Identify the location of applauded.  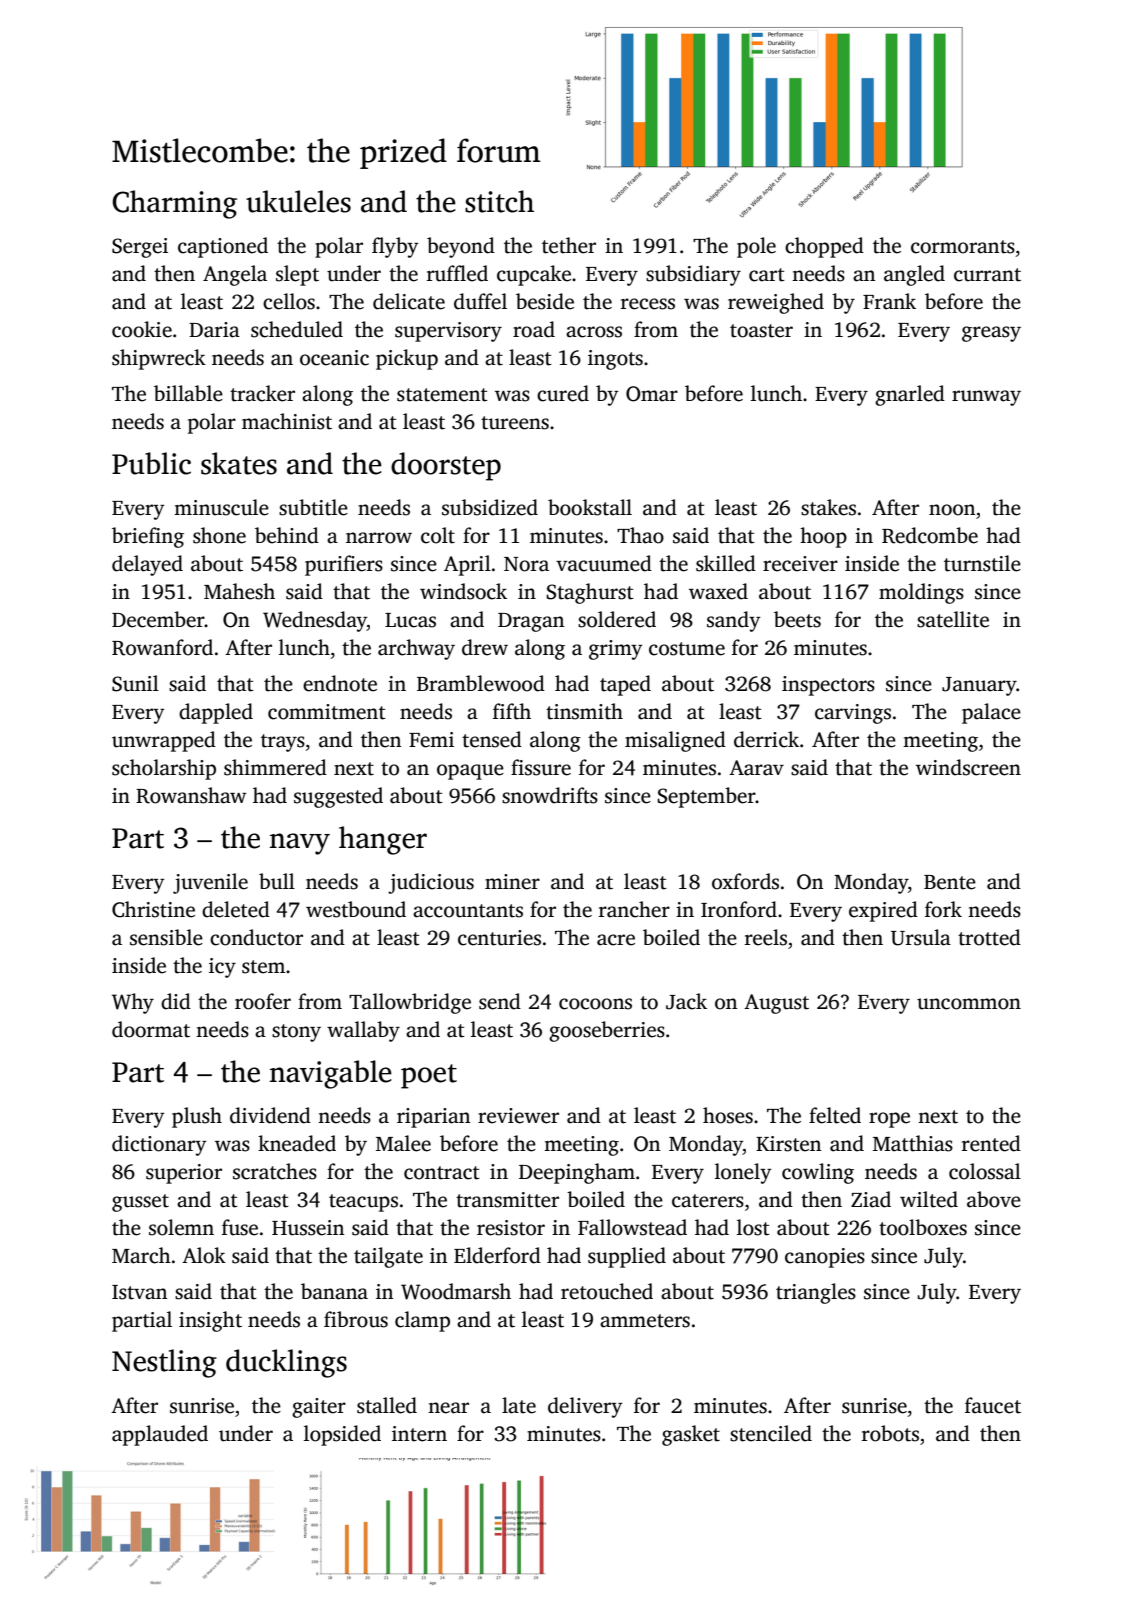
(160, 1435).
